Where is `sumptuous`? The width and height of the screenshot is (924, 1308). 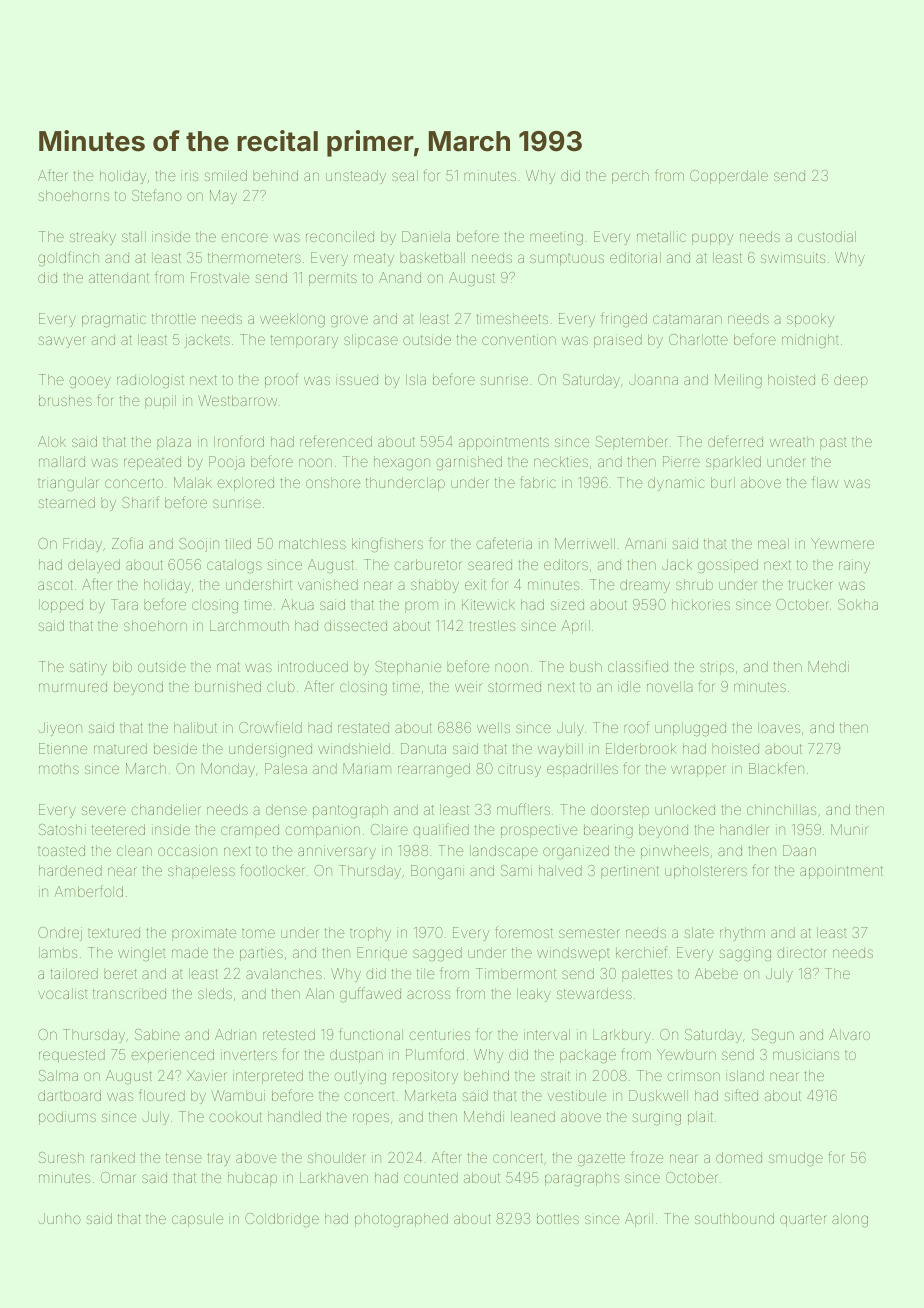
sumptuous is located at coordinates (567, 260).
